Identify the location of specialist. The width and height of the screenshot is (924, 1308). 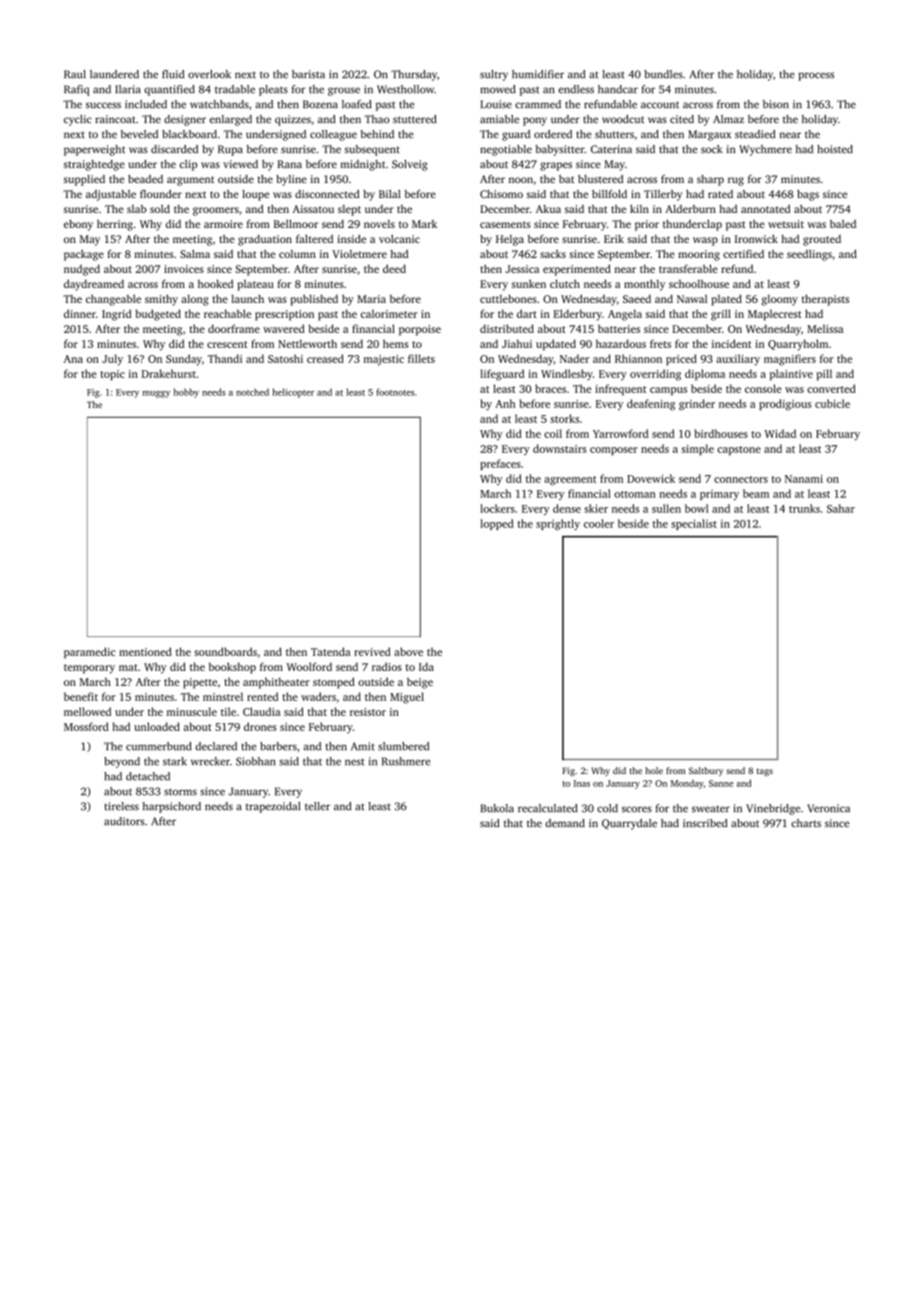
(694, 524).
